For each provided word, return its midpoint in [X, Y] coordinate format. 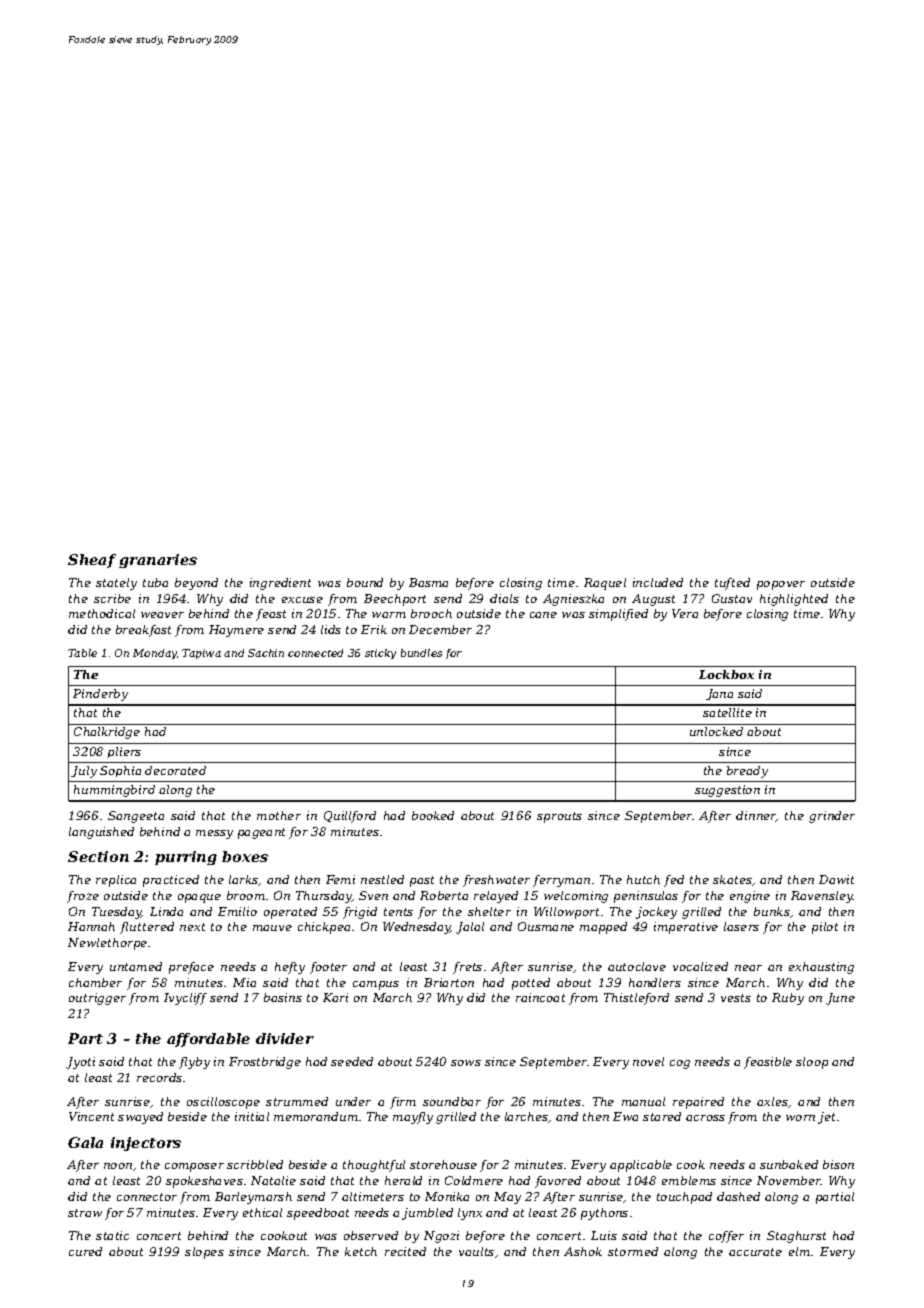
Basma [428, 582]
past [422, 881]
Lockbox [726, 674]
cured [85, 1251]
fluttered [147, 928]
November [789, 1180]
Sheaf [92, 561]
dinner [756, 816]
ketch [361, 1251]
